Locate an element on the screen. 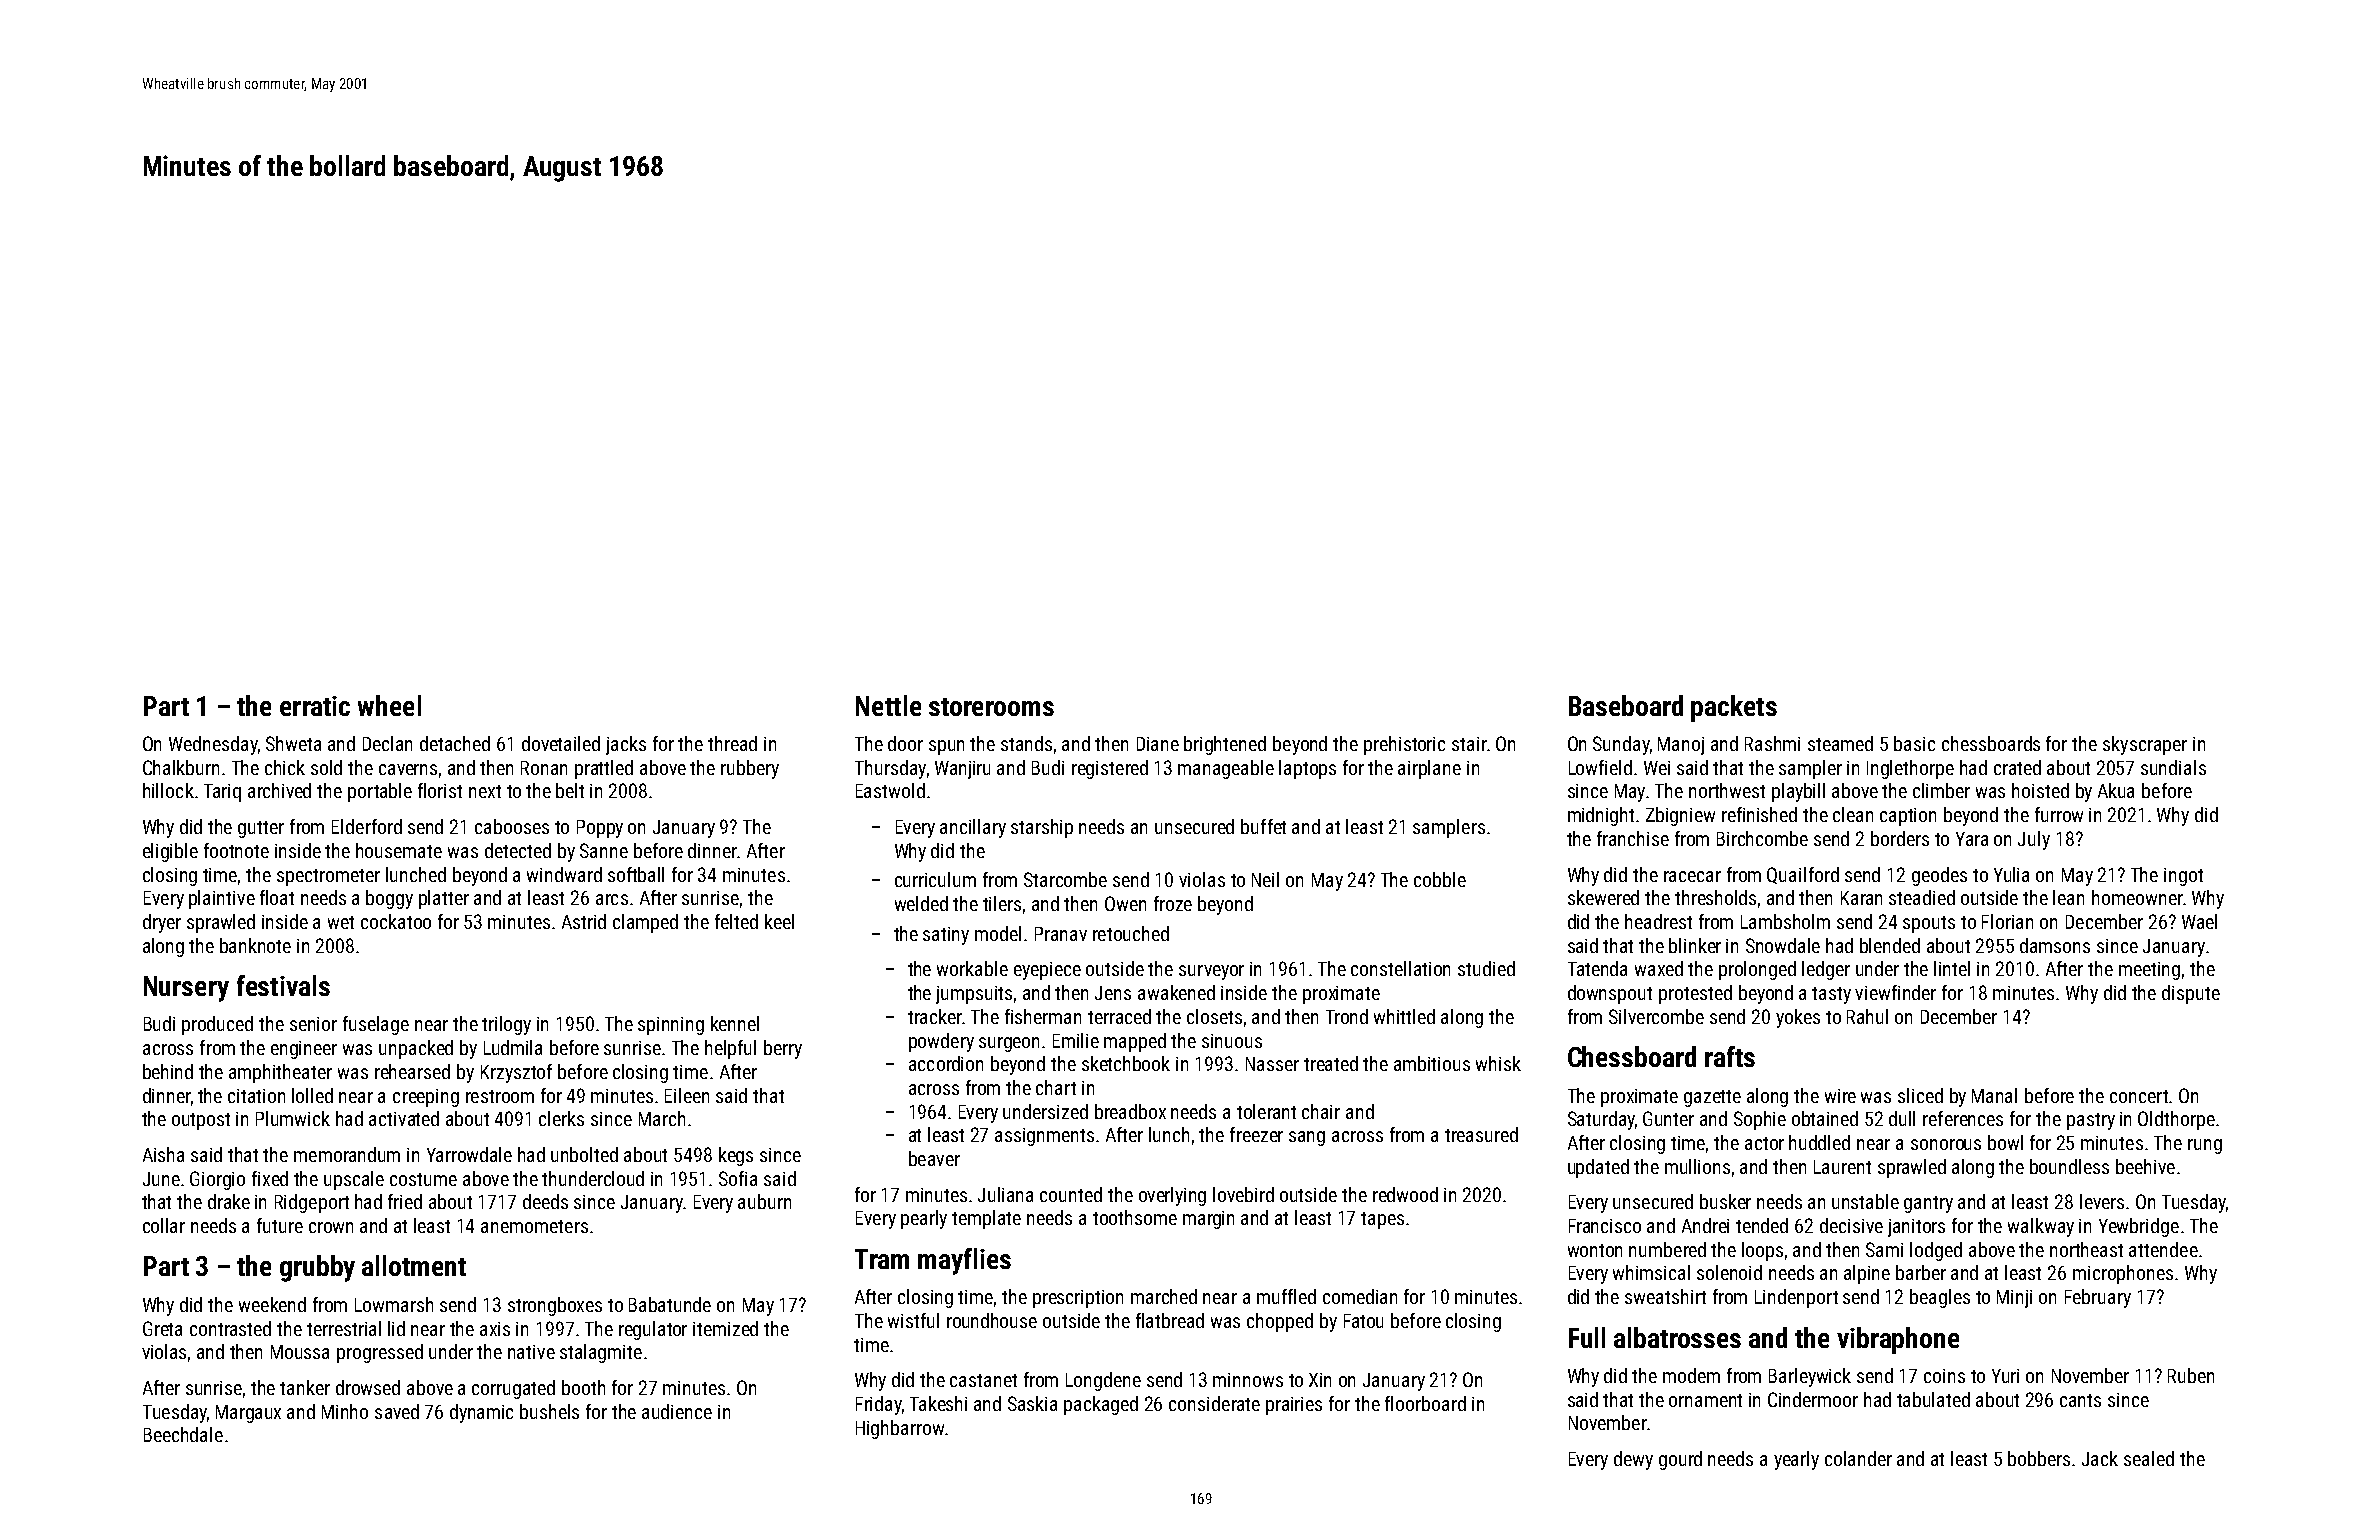  stands is located at coordinates (1026, 743).
